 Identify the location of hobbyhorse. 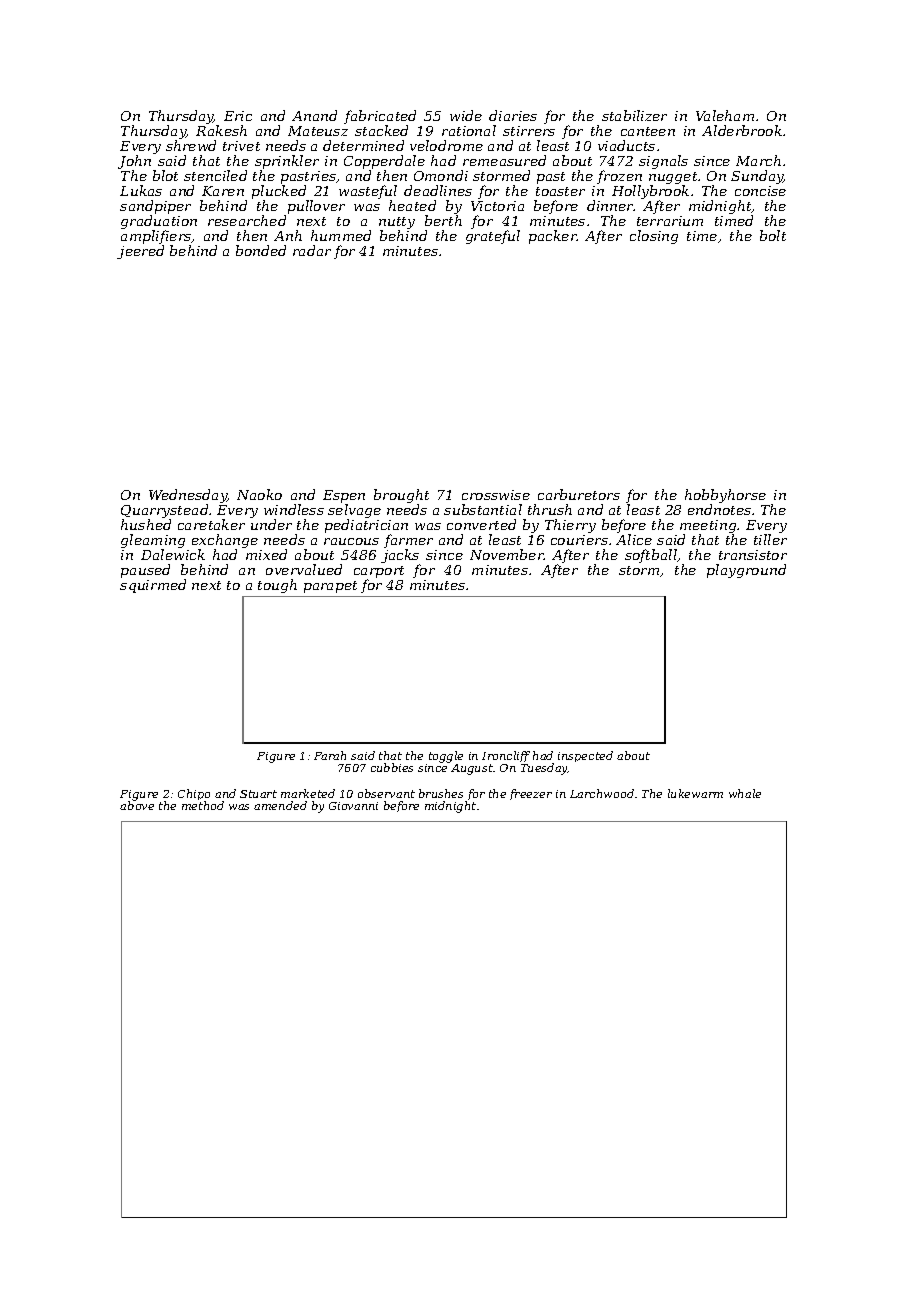
(725, 496).
